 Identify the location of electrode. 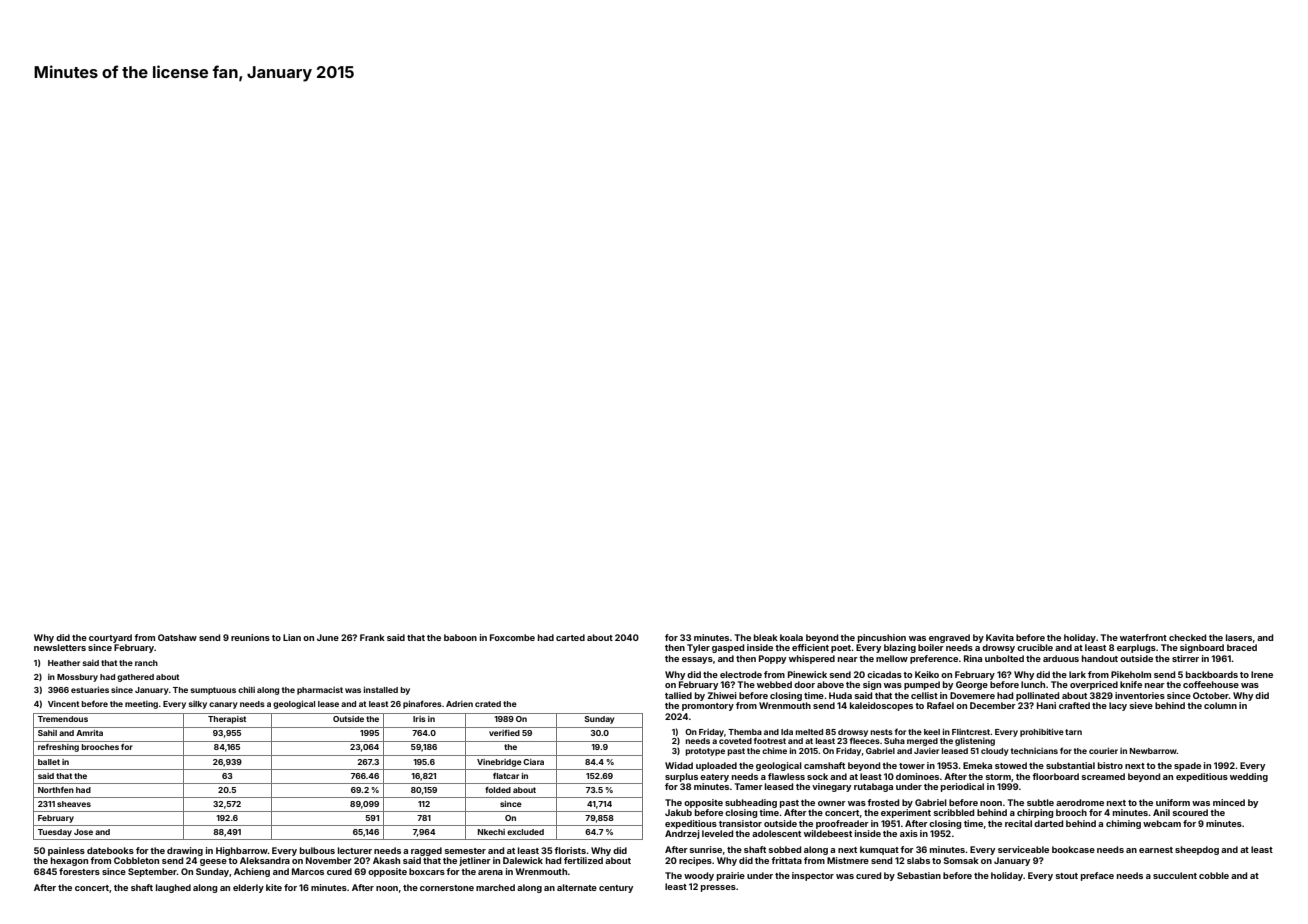
(741, 674).
